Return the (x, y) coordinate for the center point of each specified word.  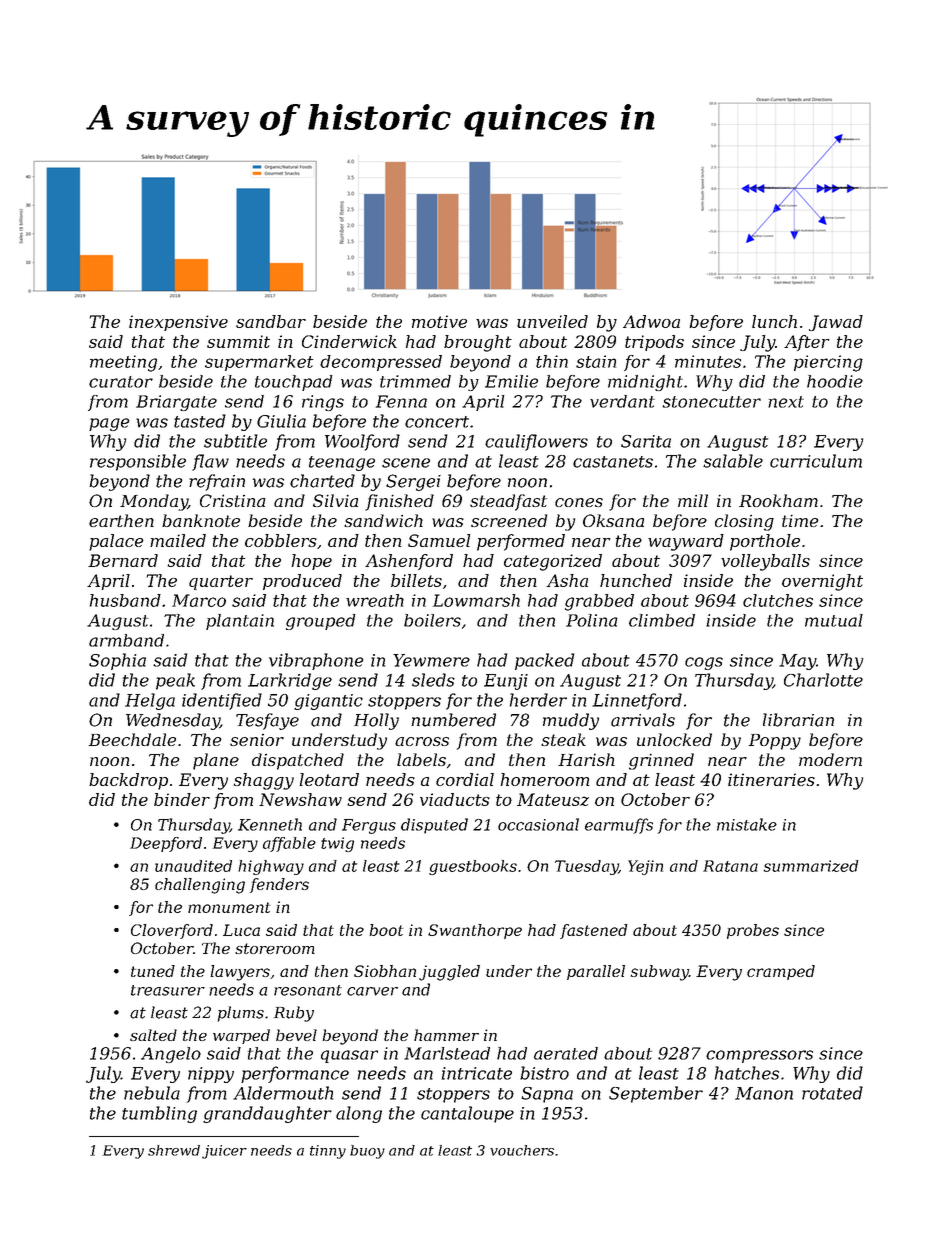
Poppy (774, 742)
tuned (153, 971)
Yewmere (431, 660)
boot (386, 930)
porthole (765, 542)
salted (153, 1035)
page (109, 424)
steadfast (508, 502)
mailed (178, 540)
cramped (781, 972)
